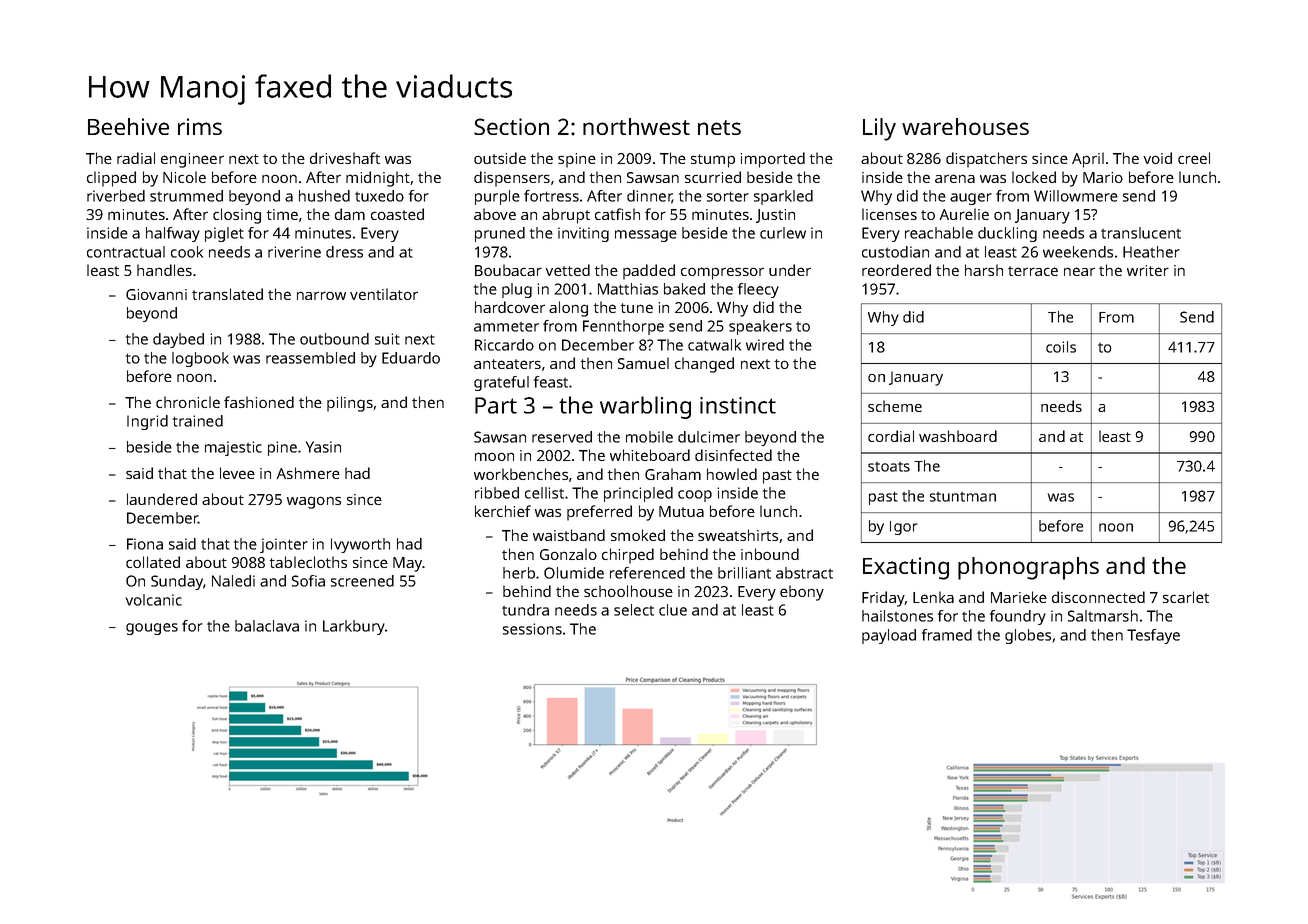 The width and height of the document is (1308, 924). What do you see at coordinates (933, 597) in the document?
I see `Lenka` at bounding box center [933, 597].
